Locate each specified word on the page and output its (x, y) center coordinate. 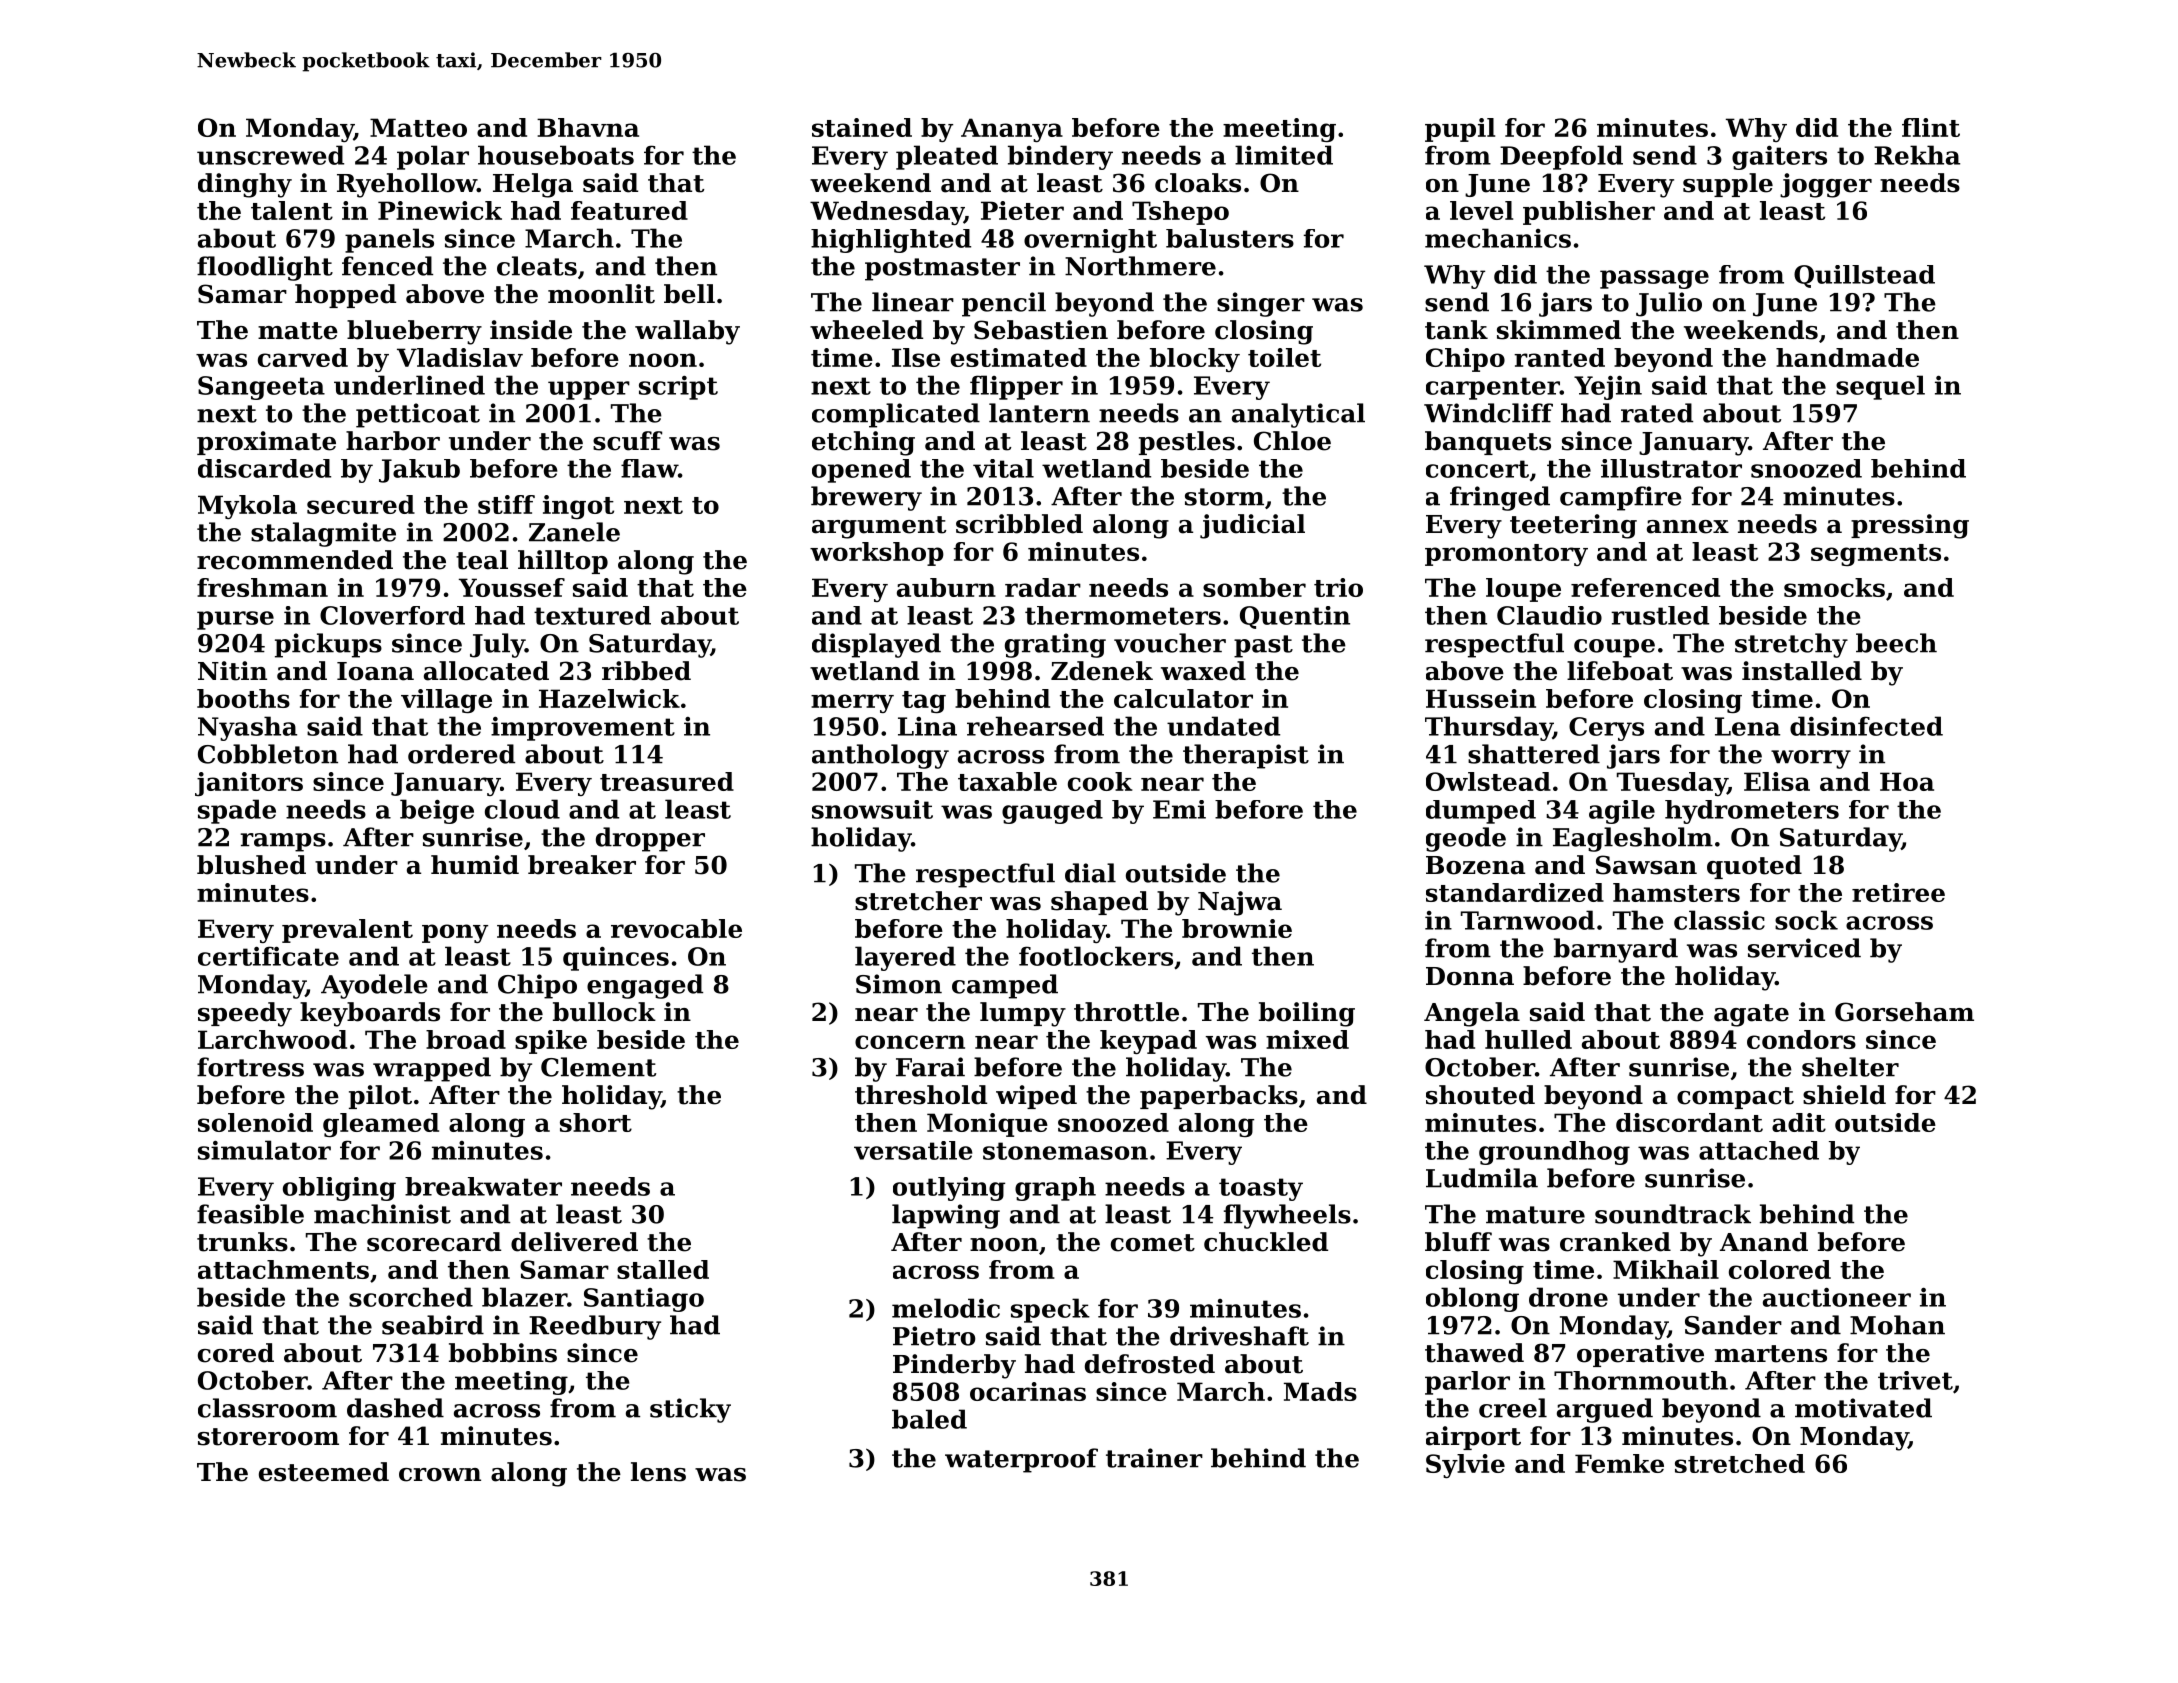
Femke (1619, 1463)
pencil (1004, 304)
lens (658, 1472)
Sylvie (1465, 1466)
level (1481, 210)
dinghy (245, 185)
